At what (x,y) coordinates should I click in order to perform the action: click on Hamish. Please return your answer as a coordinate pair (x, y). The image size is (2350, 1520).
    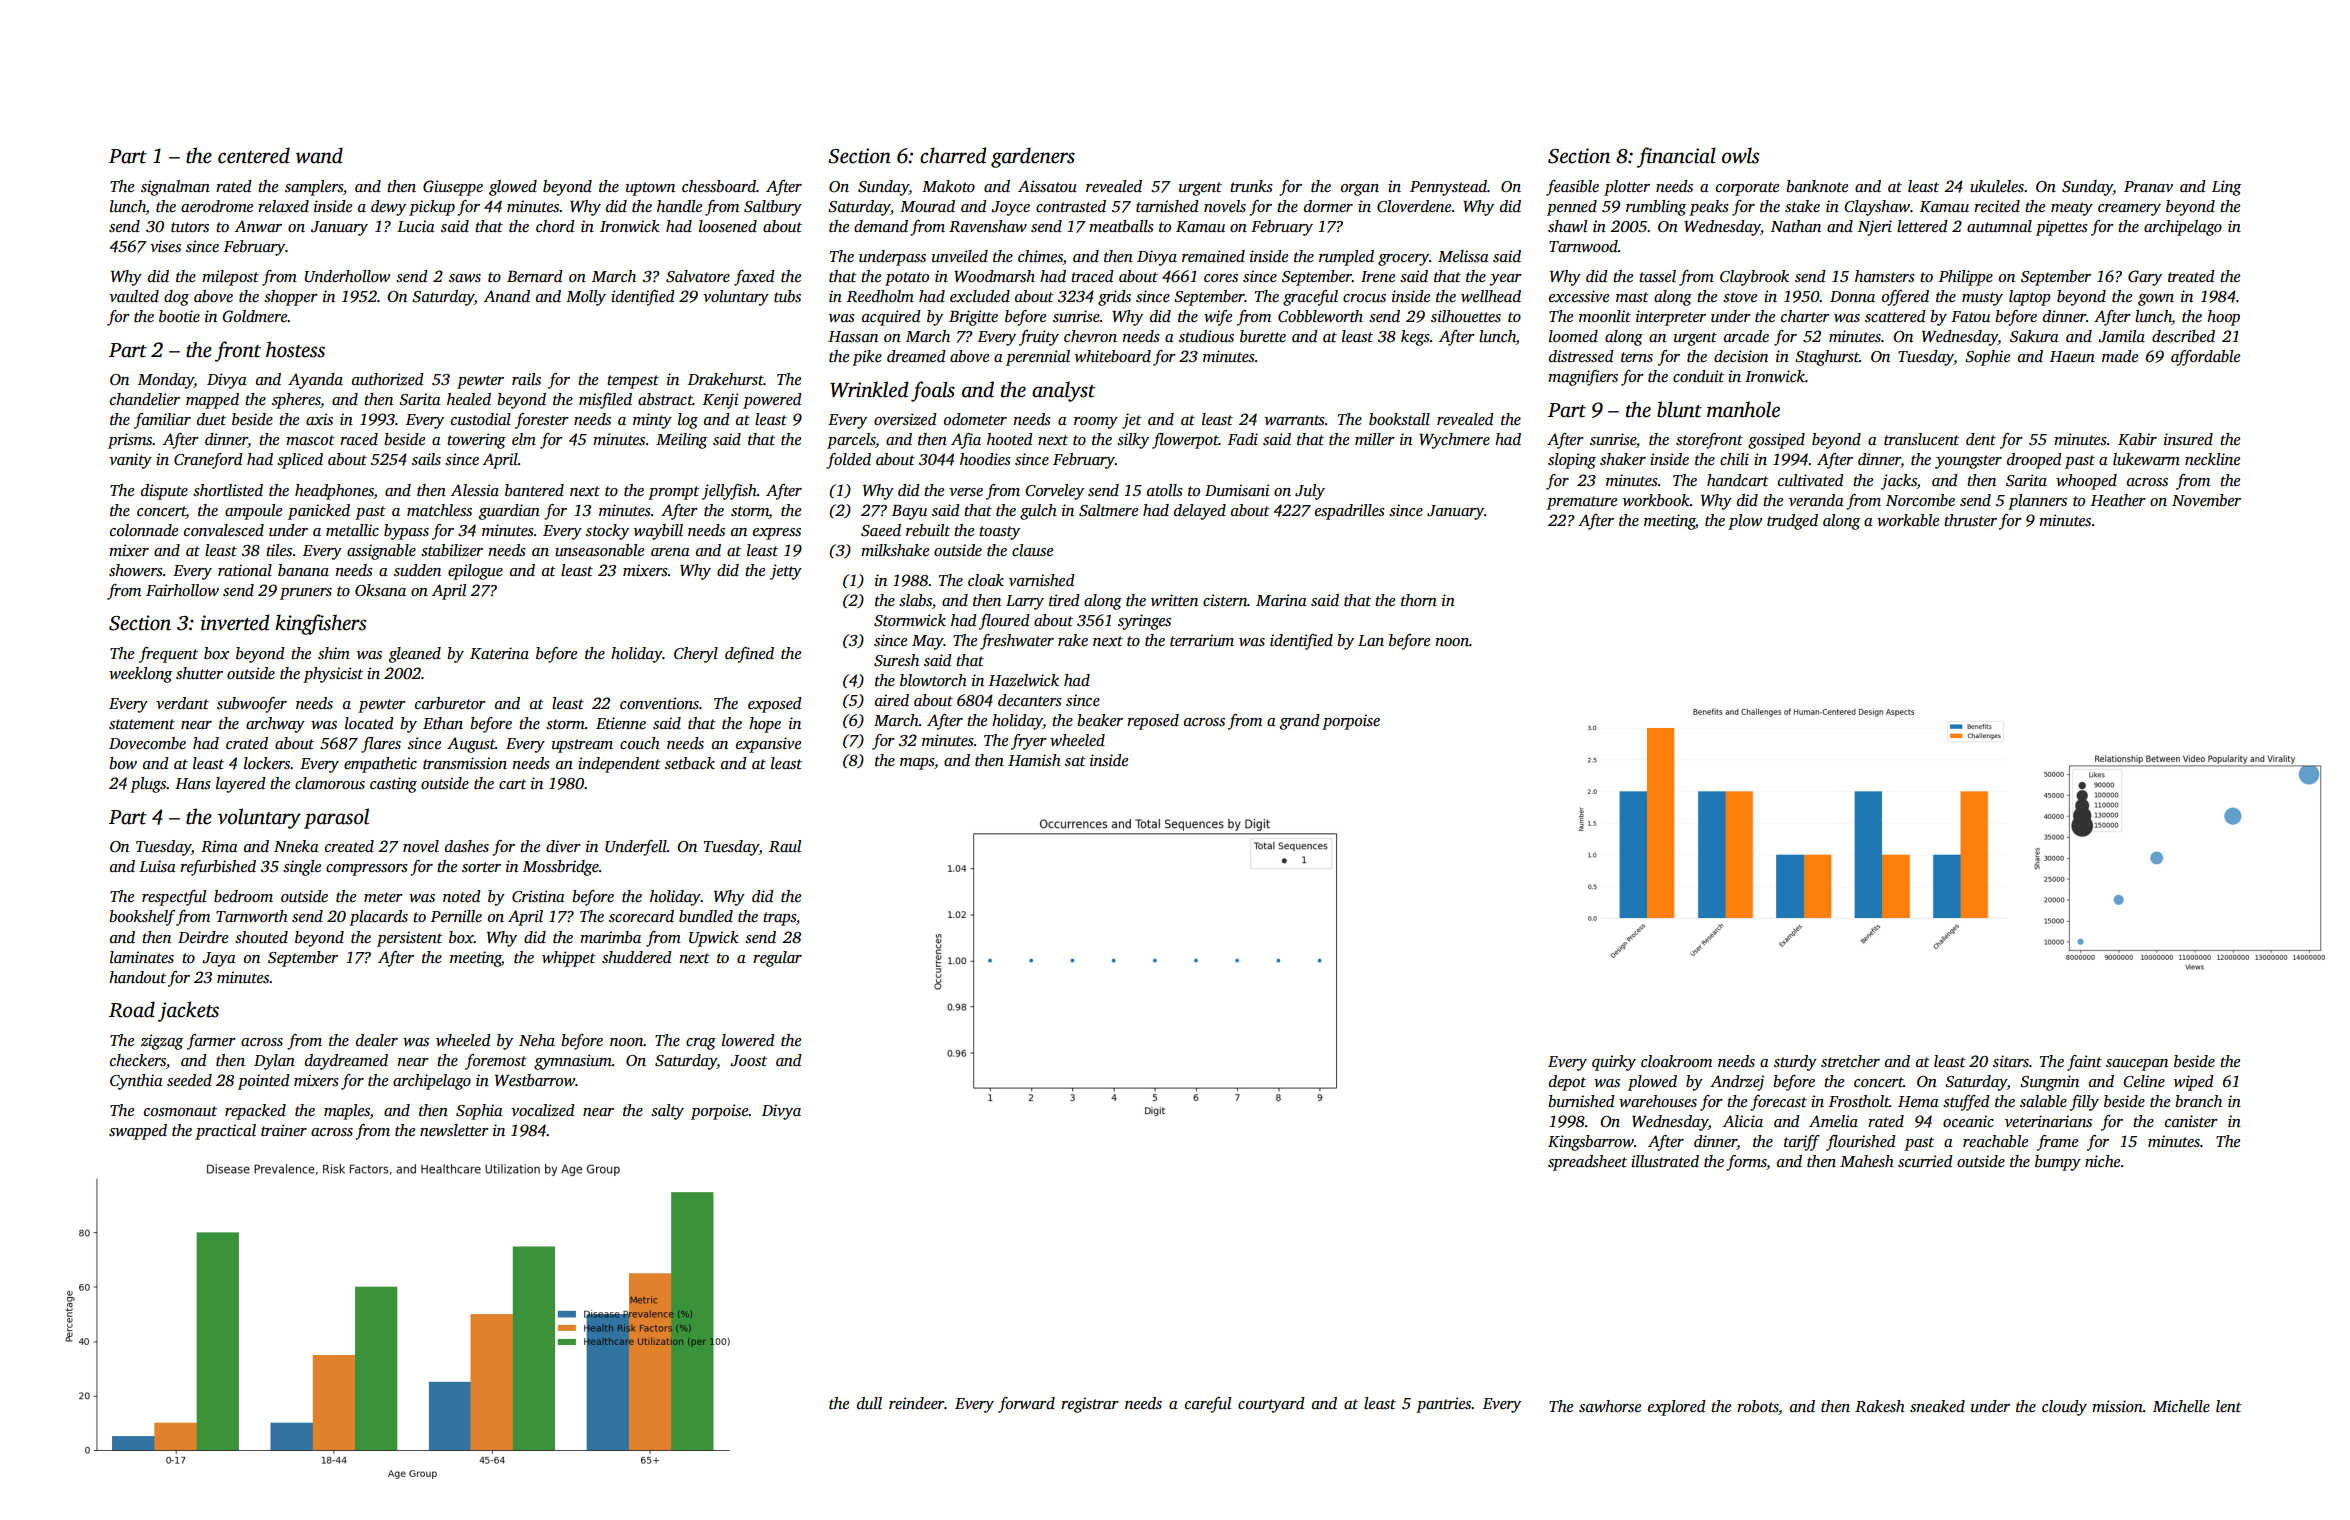
    Looking at the image, I should click on (1034, 760).
